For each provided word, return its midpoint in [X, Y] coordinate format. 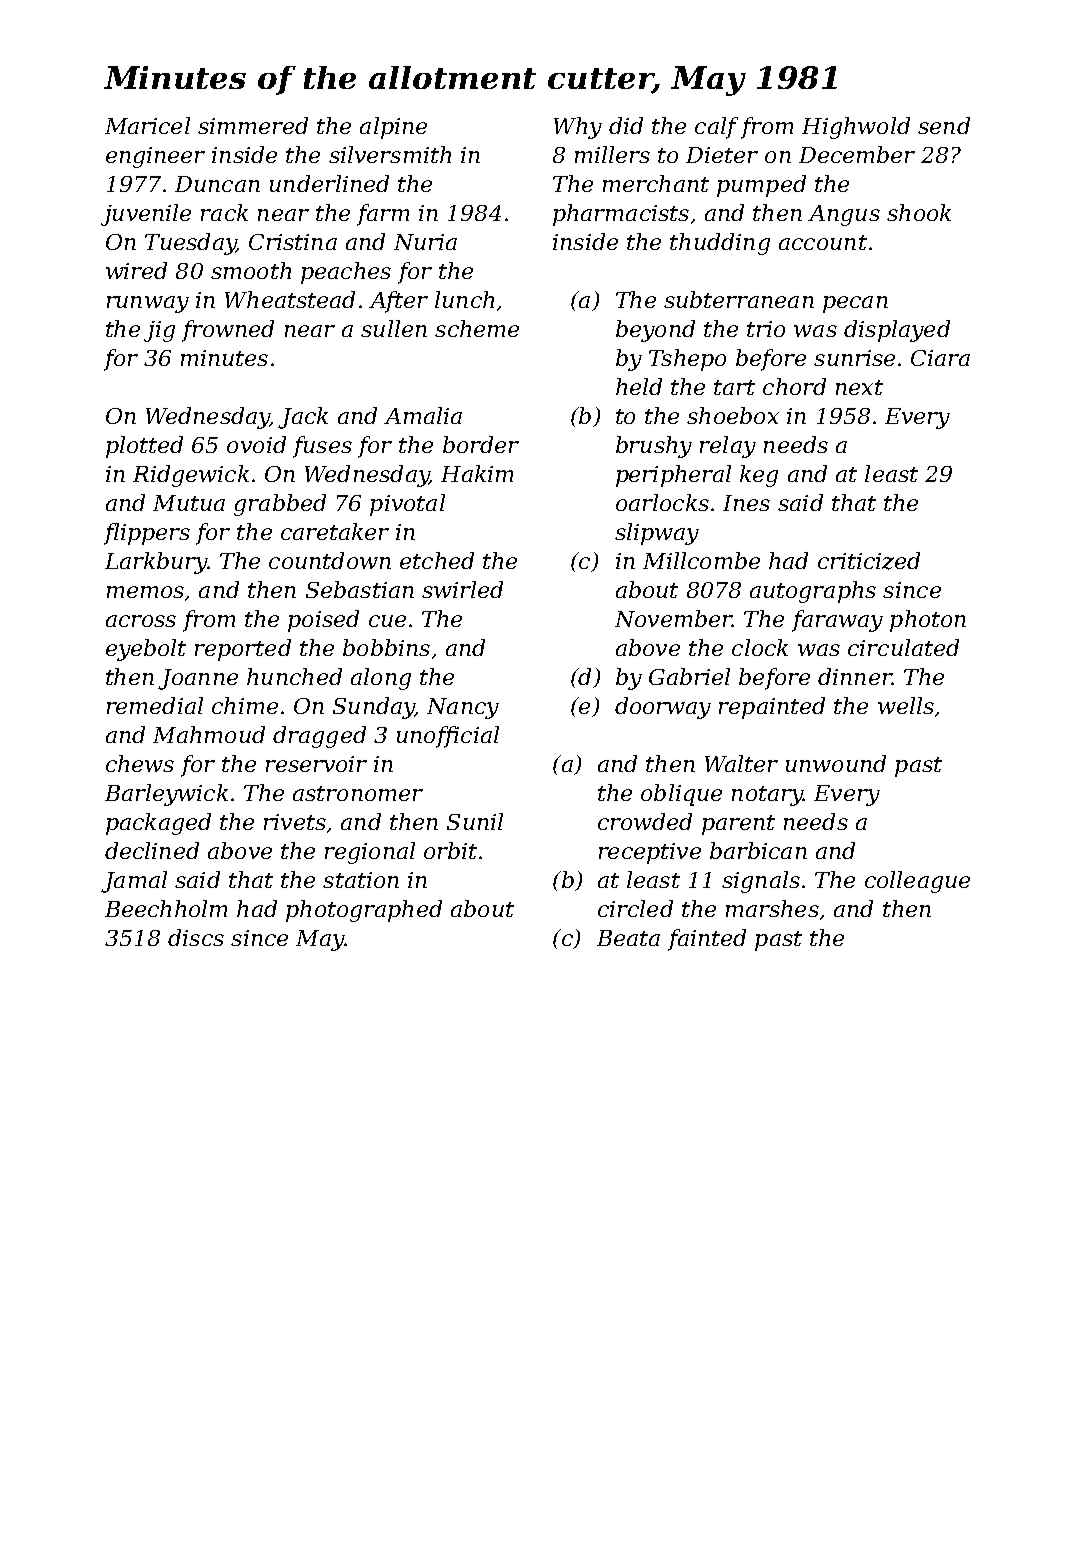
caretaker [335, 531]
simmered [253, 125]
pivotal [407, 505]
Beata [628, 938]
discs [196, 937]
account [823, 242]
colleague [917, 882]
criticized [869, 561]
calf [716, 128]
